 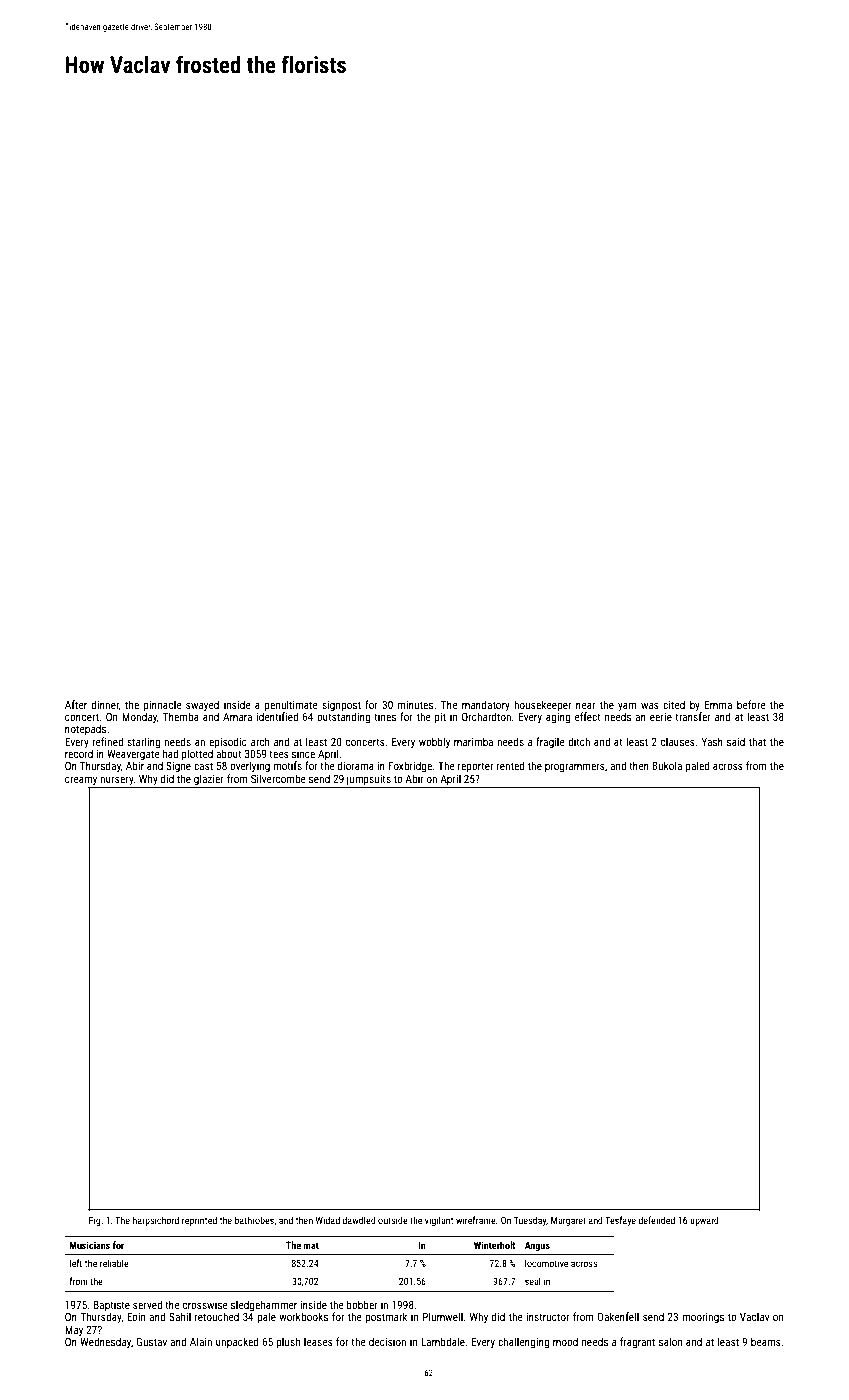 I want to click on starling, so click(x=144, y=743).
